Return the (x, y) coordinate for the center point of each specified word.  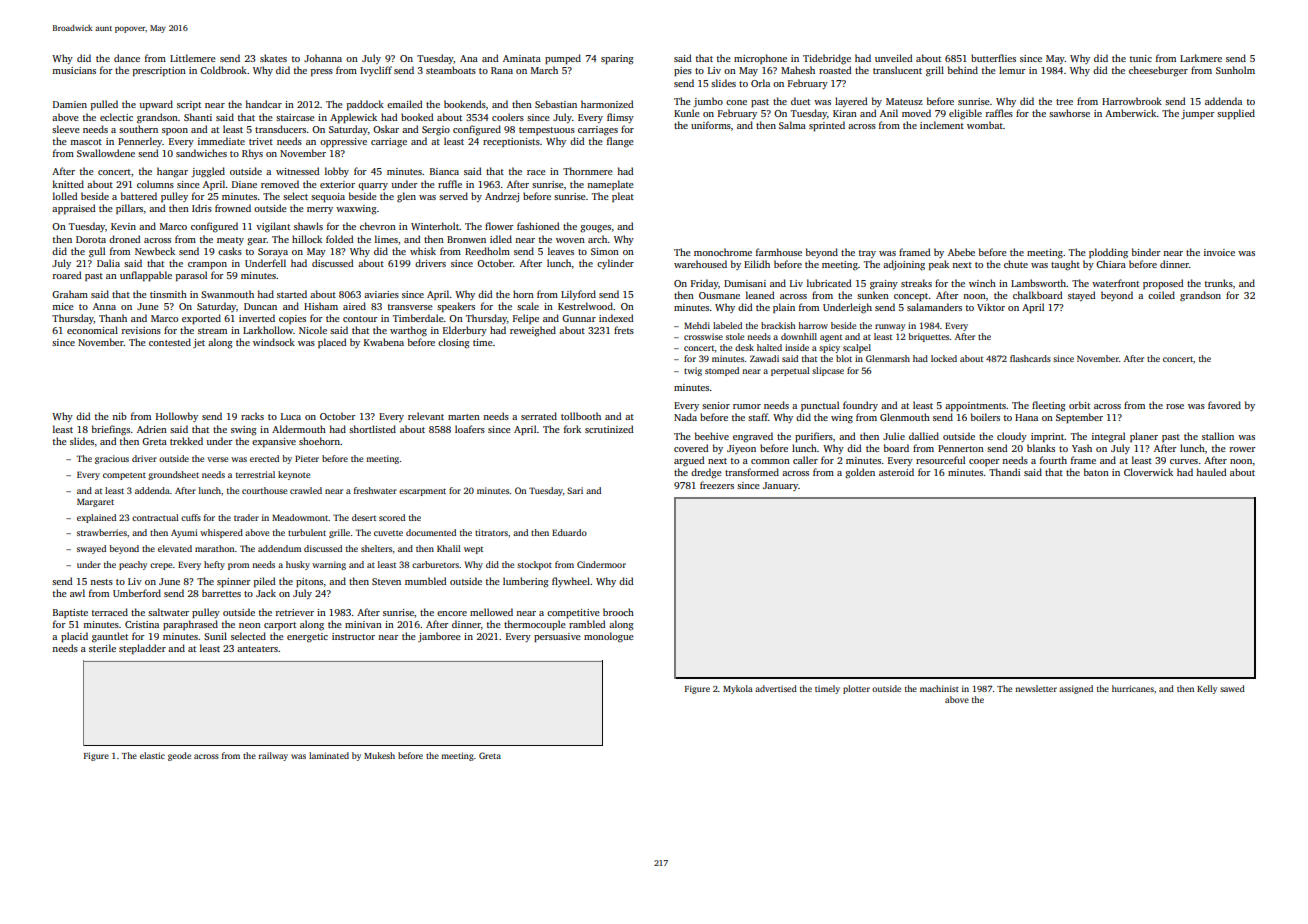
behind (963, 70)
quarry (373, 186)
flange (620, 142)
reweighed (533, 331)
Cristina (142, 624)
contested (170, 342)
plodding (1108, 253)
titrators (491, 532)
